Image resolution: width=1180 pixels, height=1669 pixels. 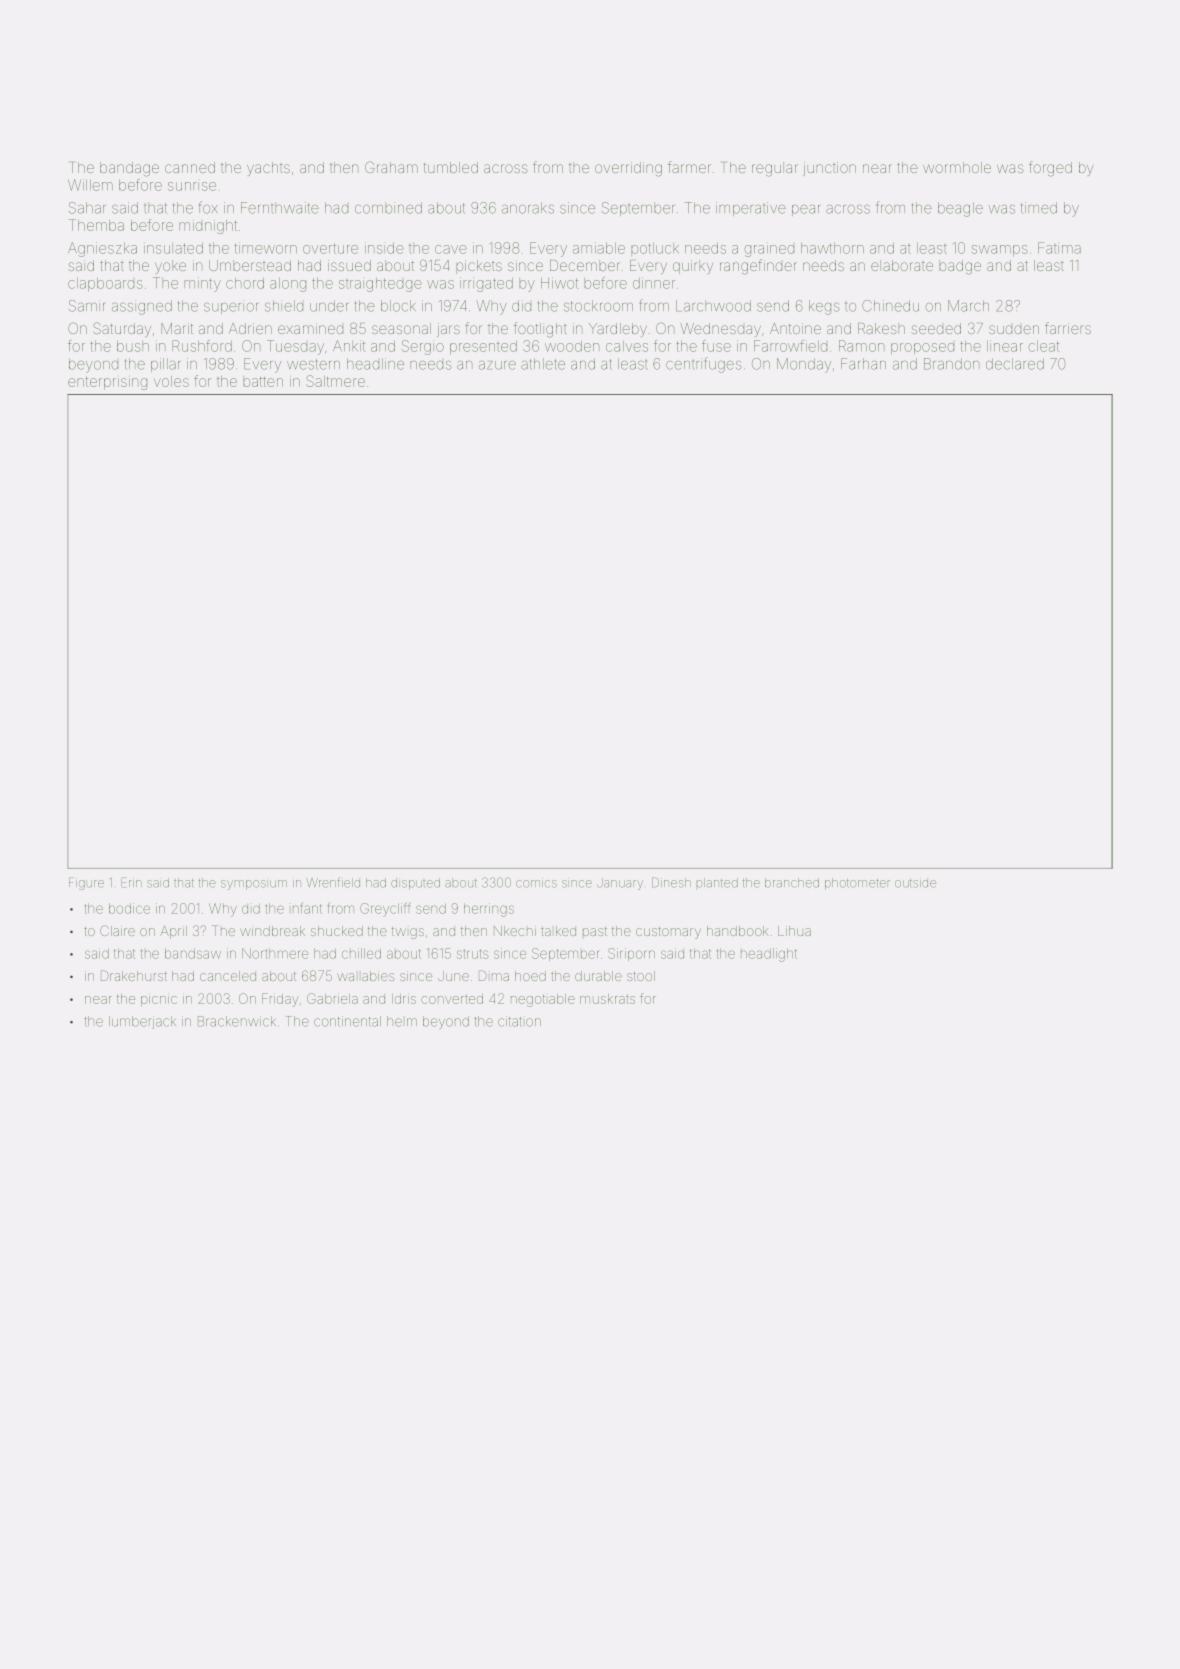 I want to click on batten, so click(x=263, y=381).
